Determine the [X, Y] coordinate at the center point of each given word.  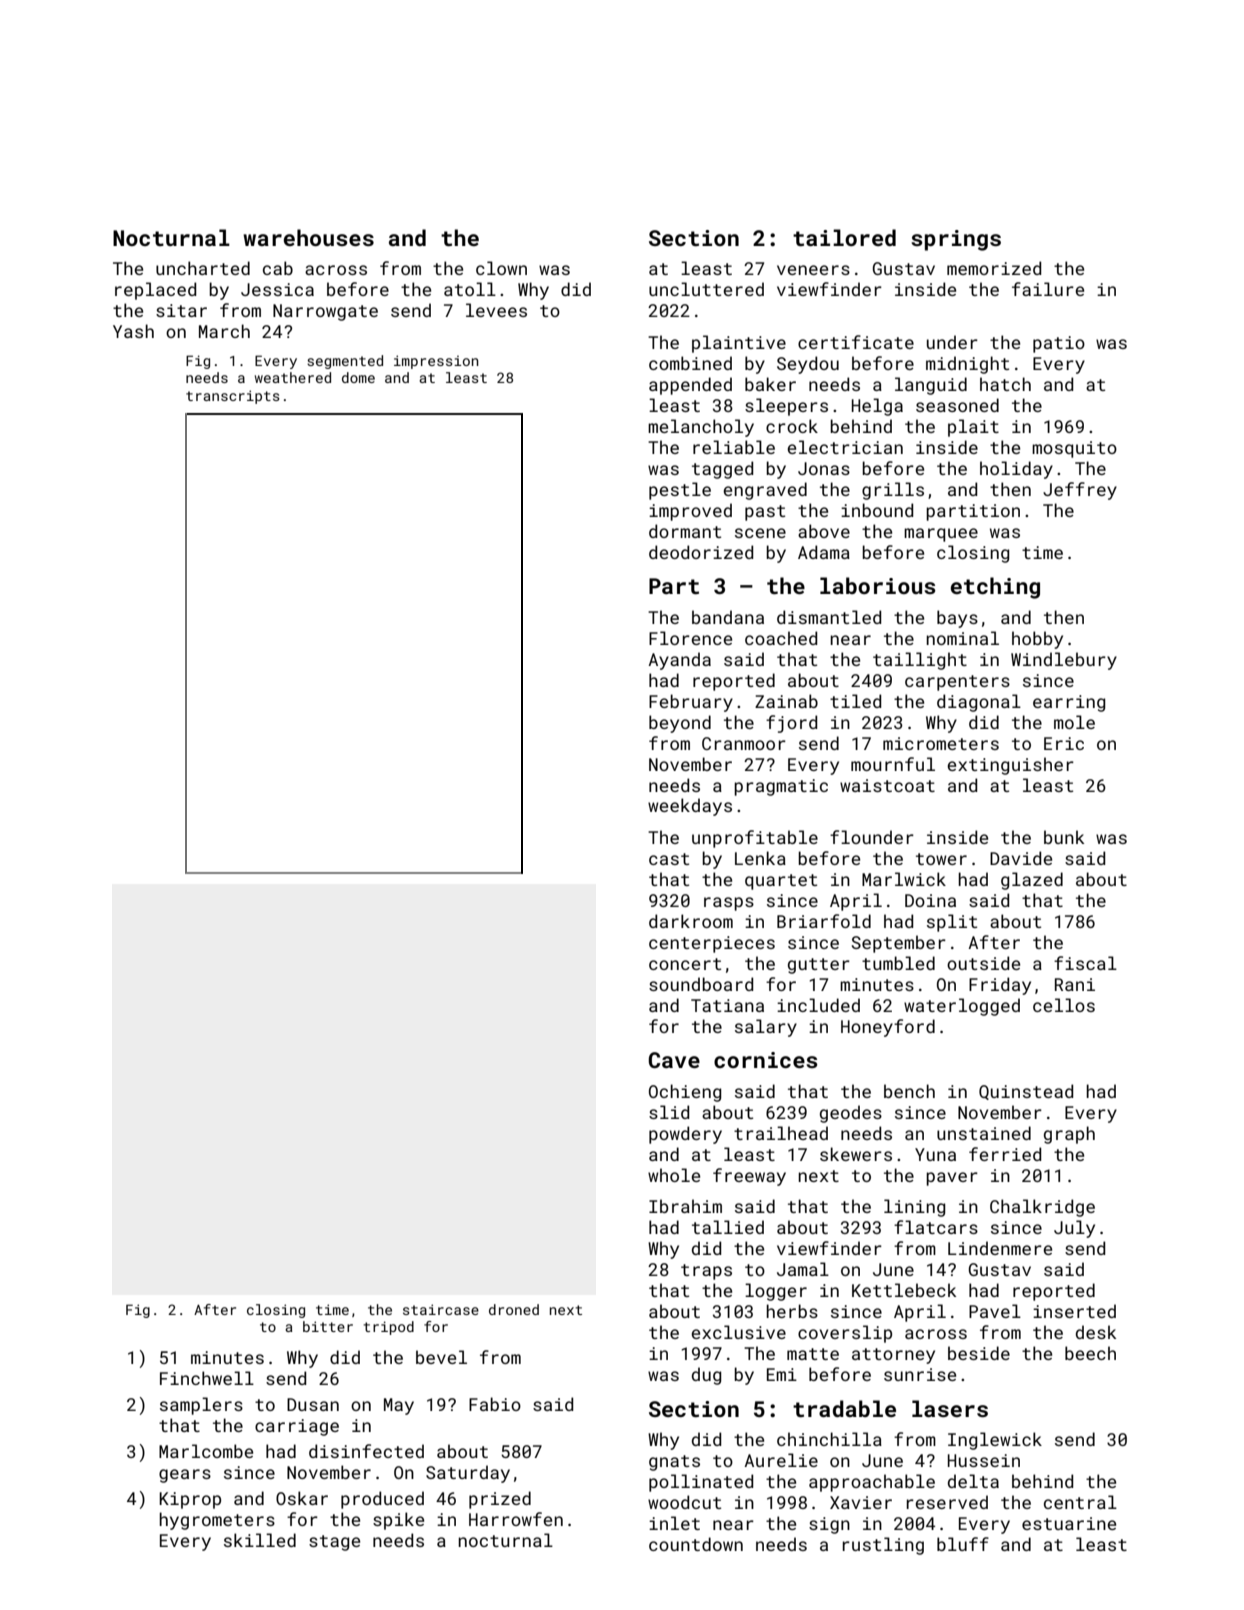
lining [914, 1208]
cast [669, 859]
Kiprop [190, 1500]
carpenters [957, 683]
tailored [844, 237]
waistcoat [887, 785]
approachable [872, 1483]
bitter [328, 1326]
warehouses [308, 237]
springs [956, 240]
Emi [782, 1374]
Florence [690, 638]
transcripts [233, 397]
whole [674, 1175]
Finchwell [207, 1378]
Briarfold [824, 921]
